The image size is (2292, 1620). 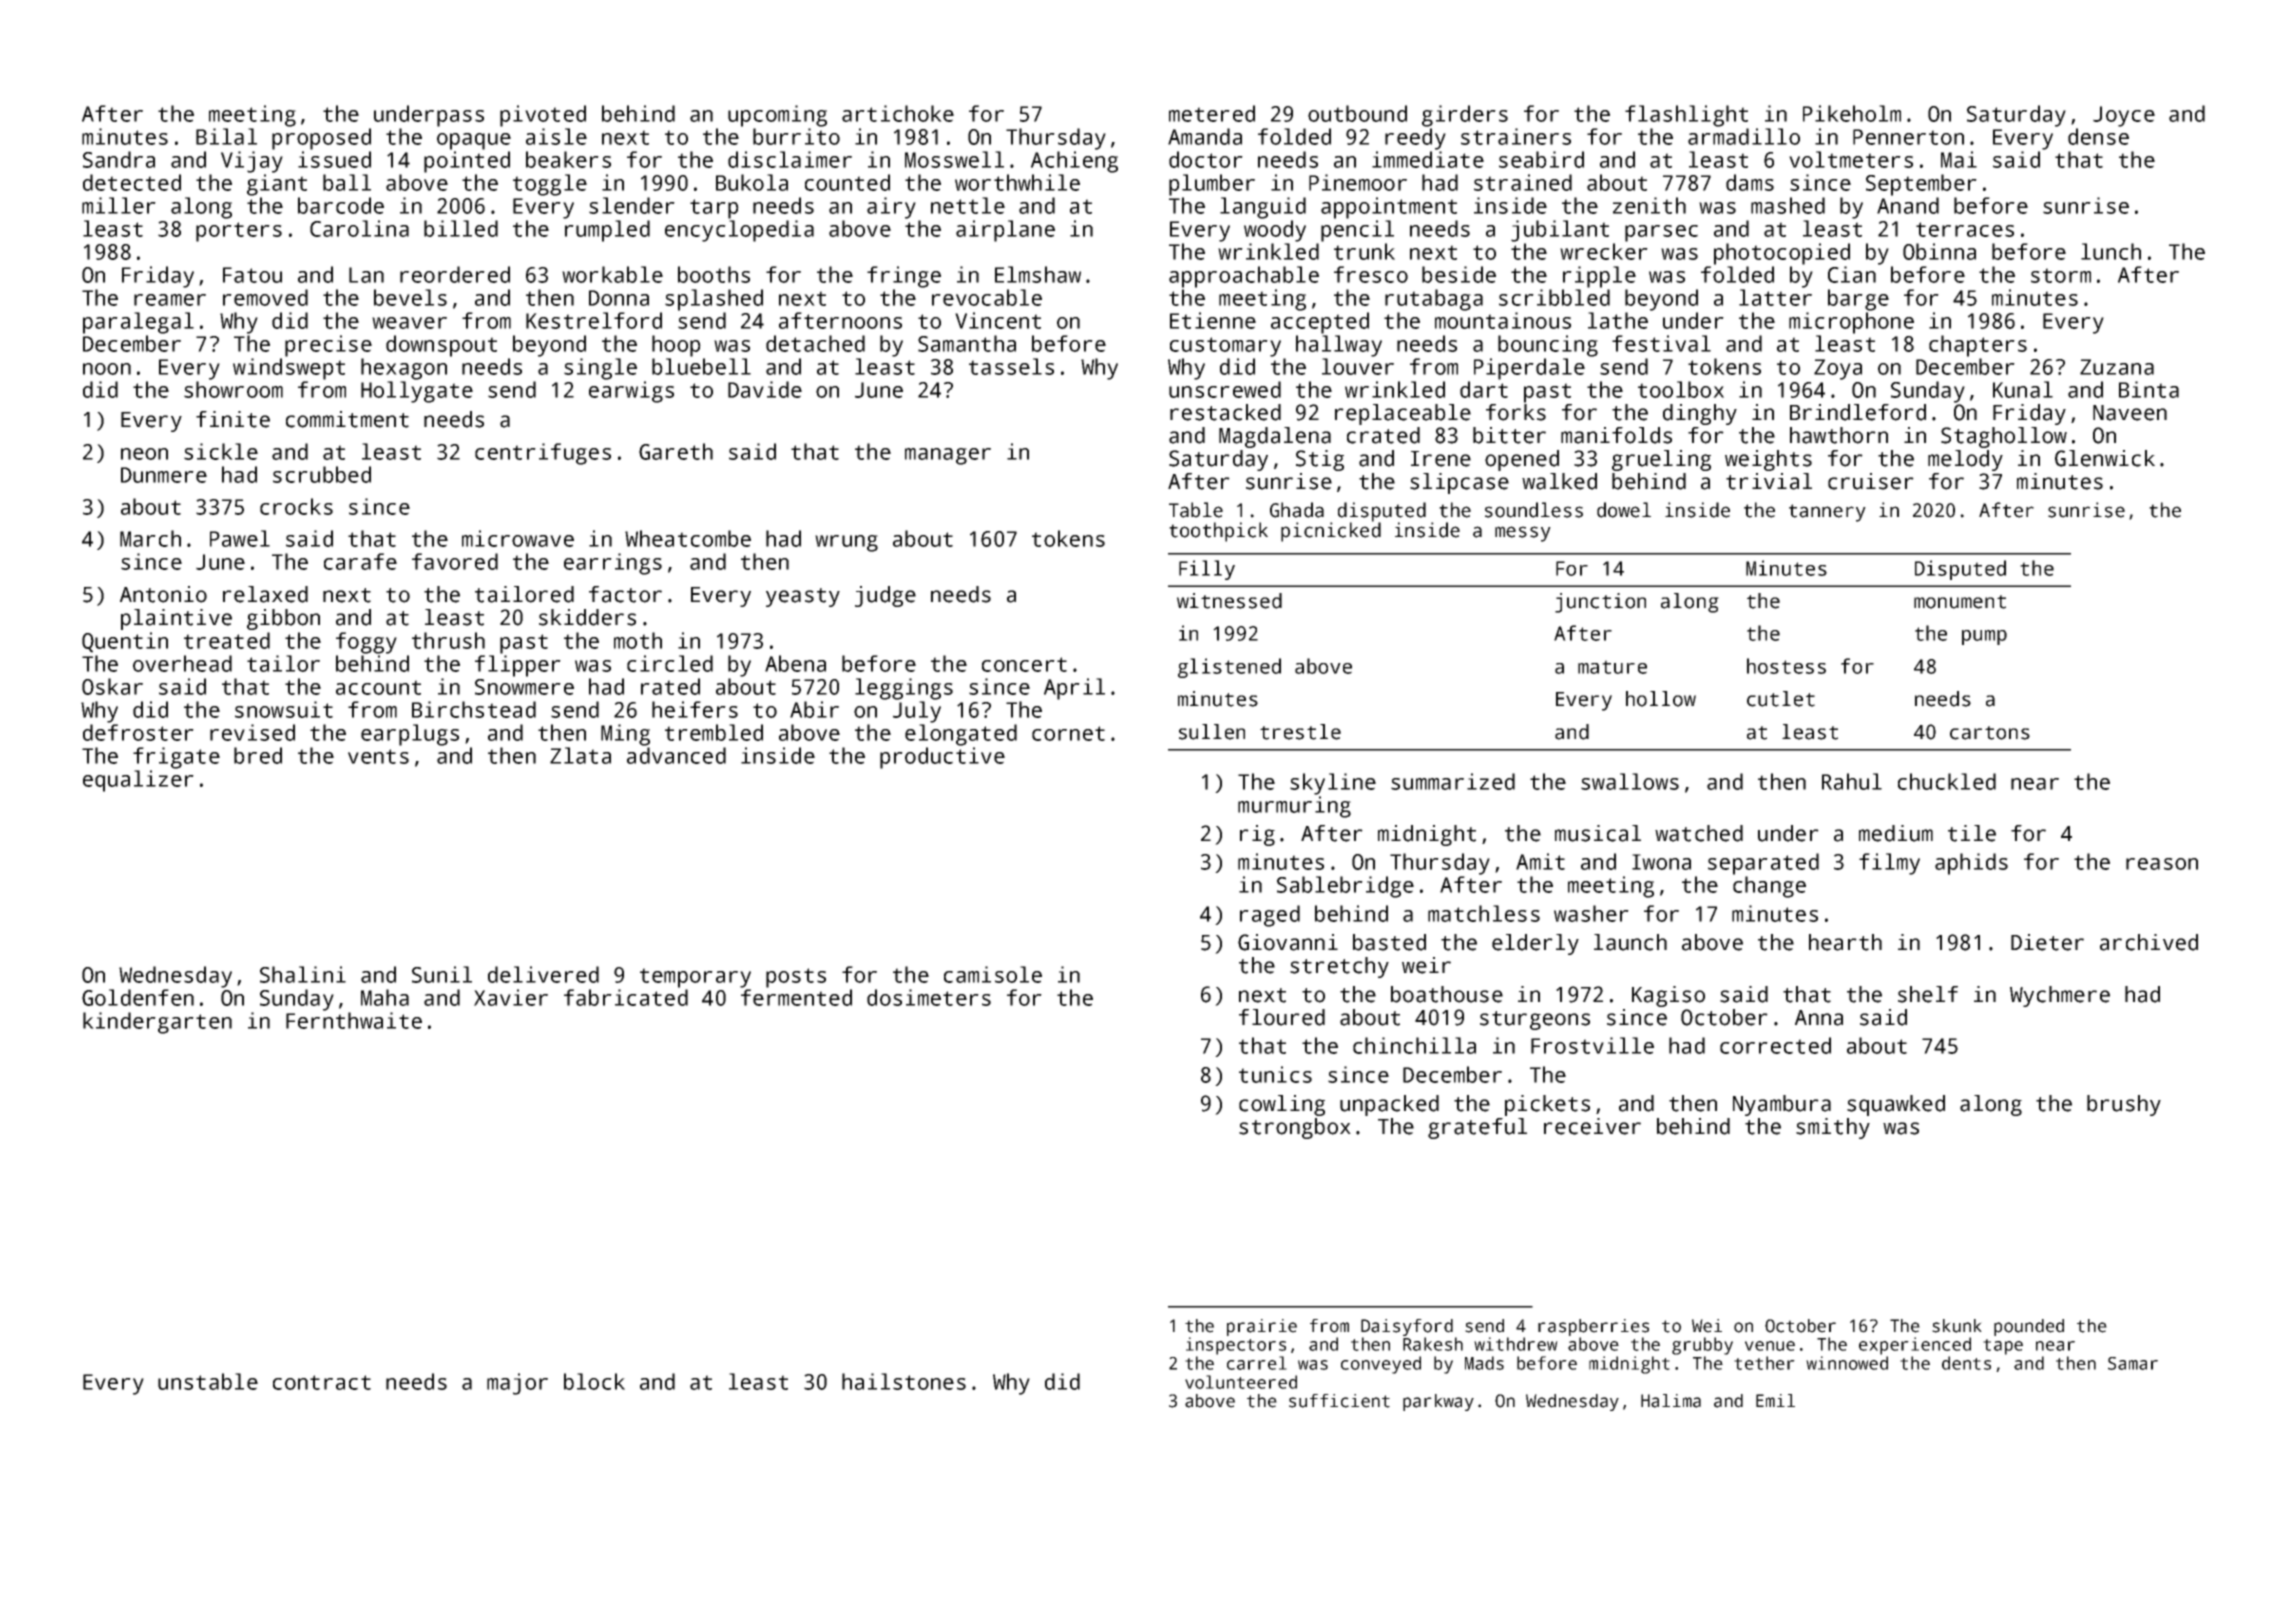 What do you see at coordinates (138, 781) in the screenshot?
I see `equalizer` at bounding box center [138, 781].
